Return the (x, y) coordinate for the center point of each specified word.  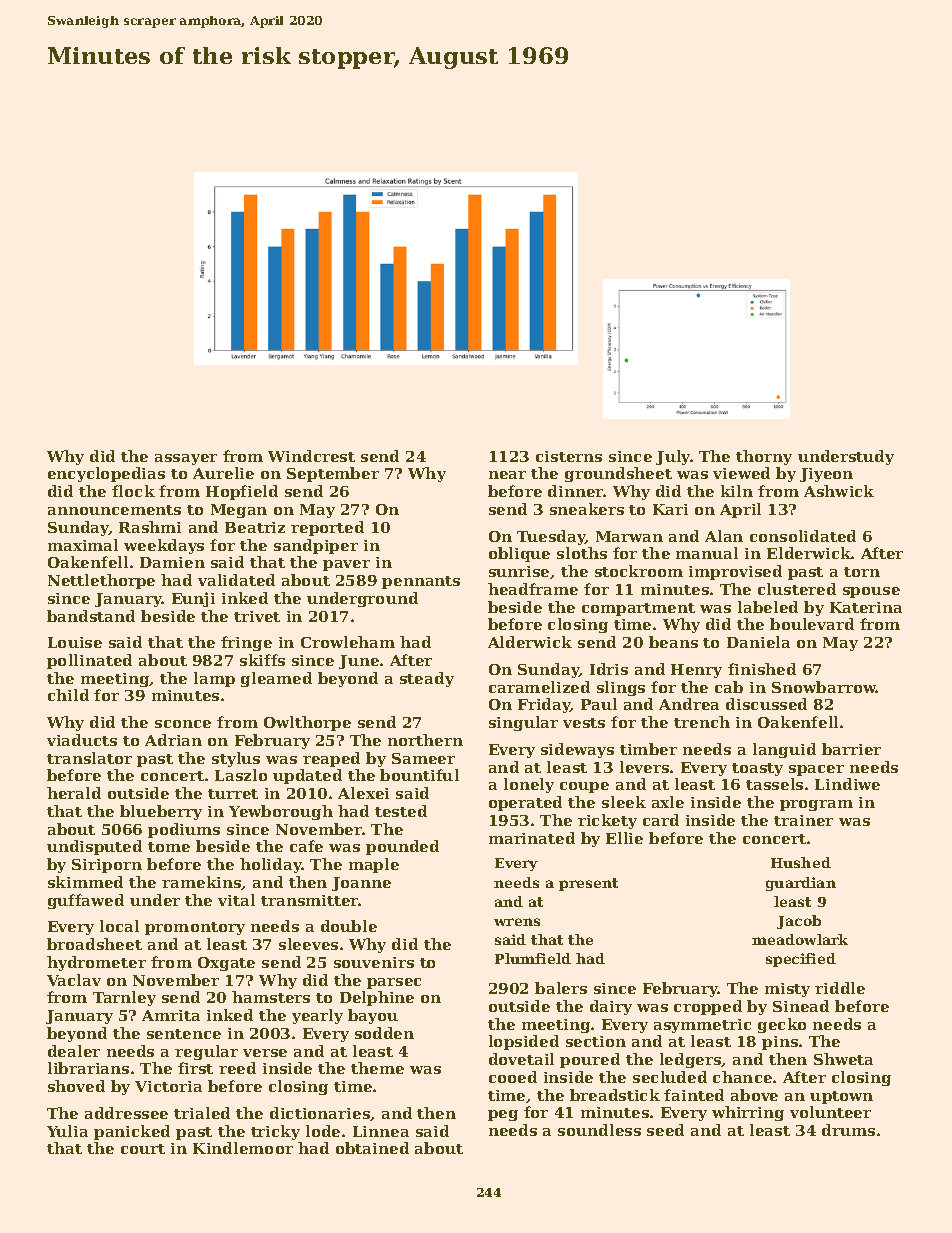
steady (427, 679)
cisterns (569, 456)
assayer (186, 459)
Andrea (689, 704)
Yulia (67, 1131)
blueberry (161, 812)
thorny (764, 457)
